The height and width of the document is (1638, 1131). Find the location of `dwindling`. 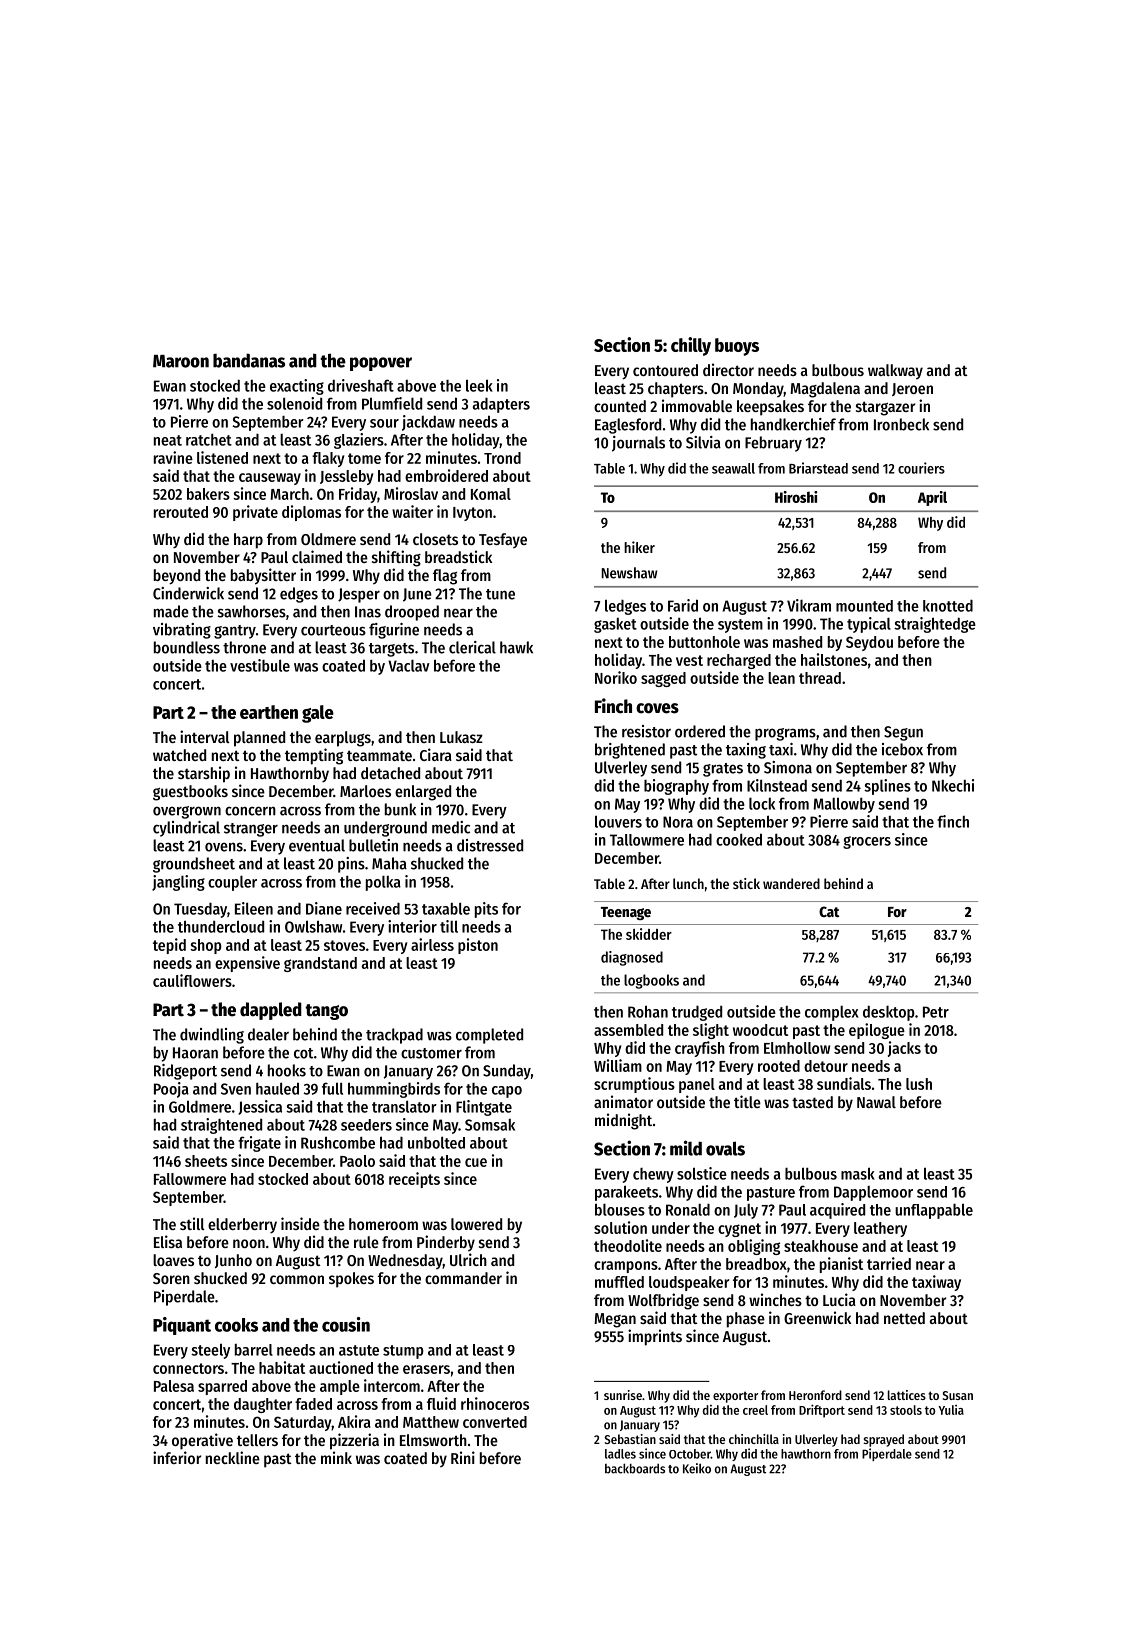

dwindling is located at coordinates (212, 1036).
